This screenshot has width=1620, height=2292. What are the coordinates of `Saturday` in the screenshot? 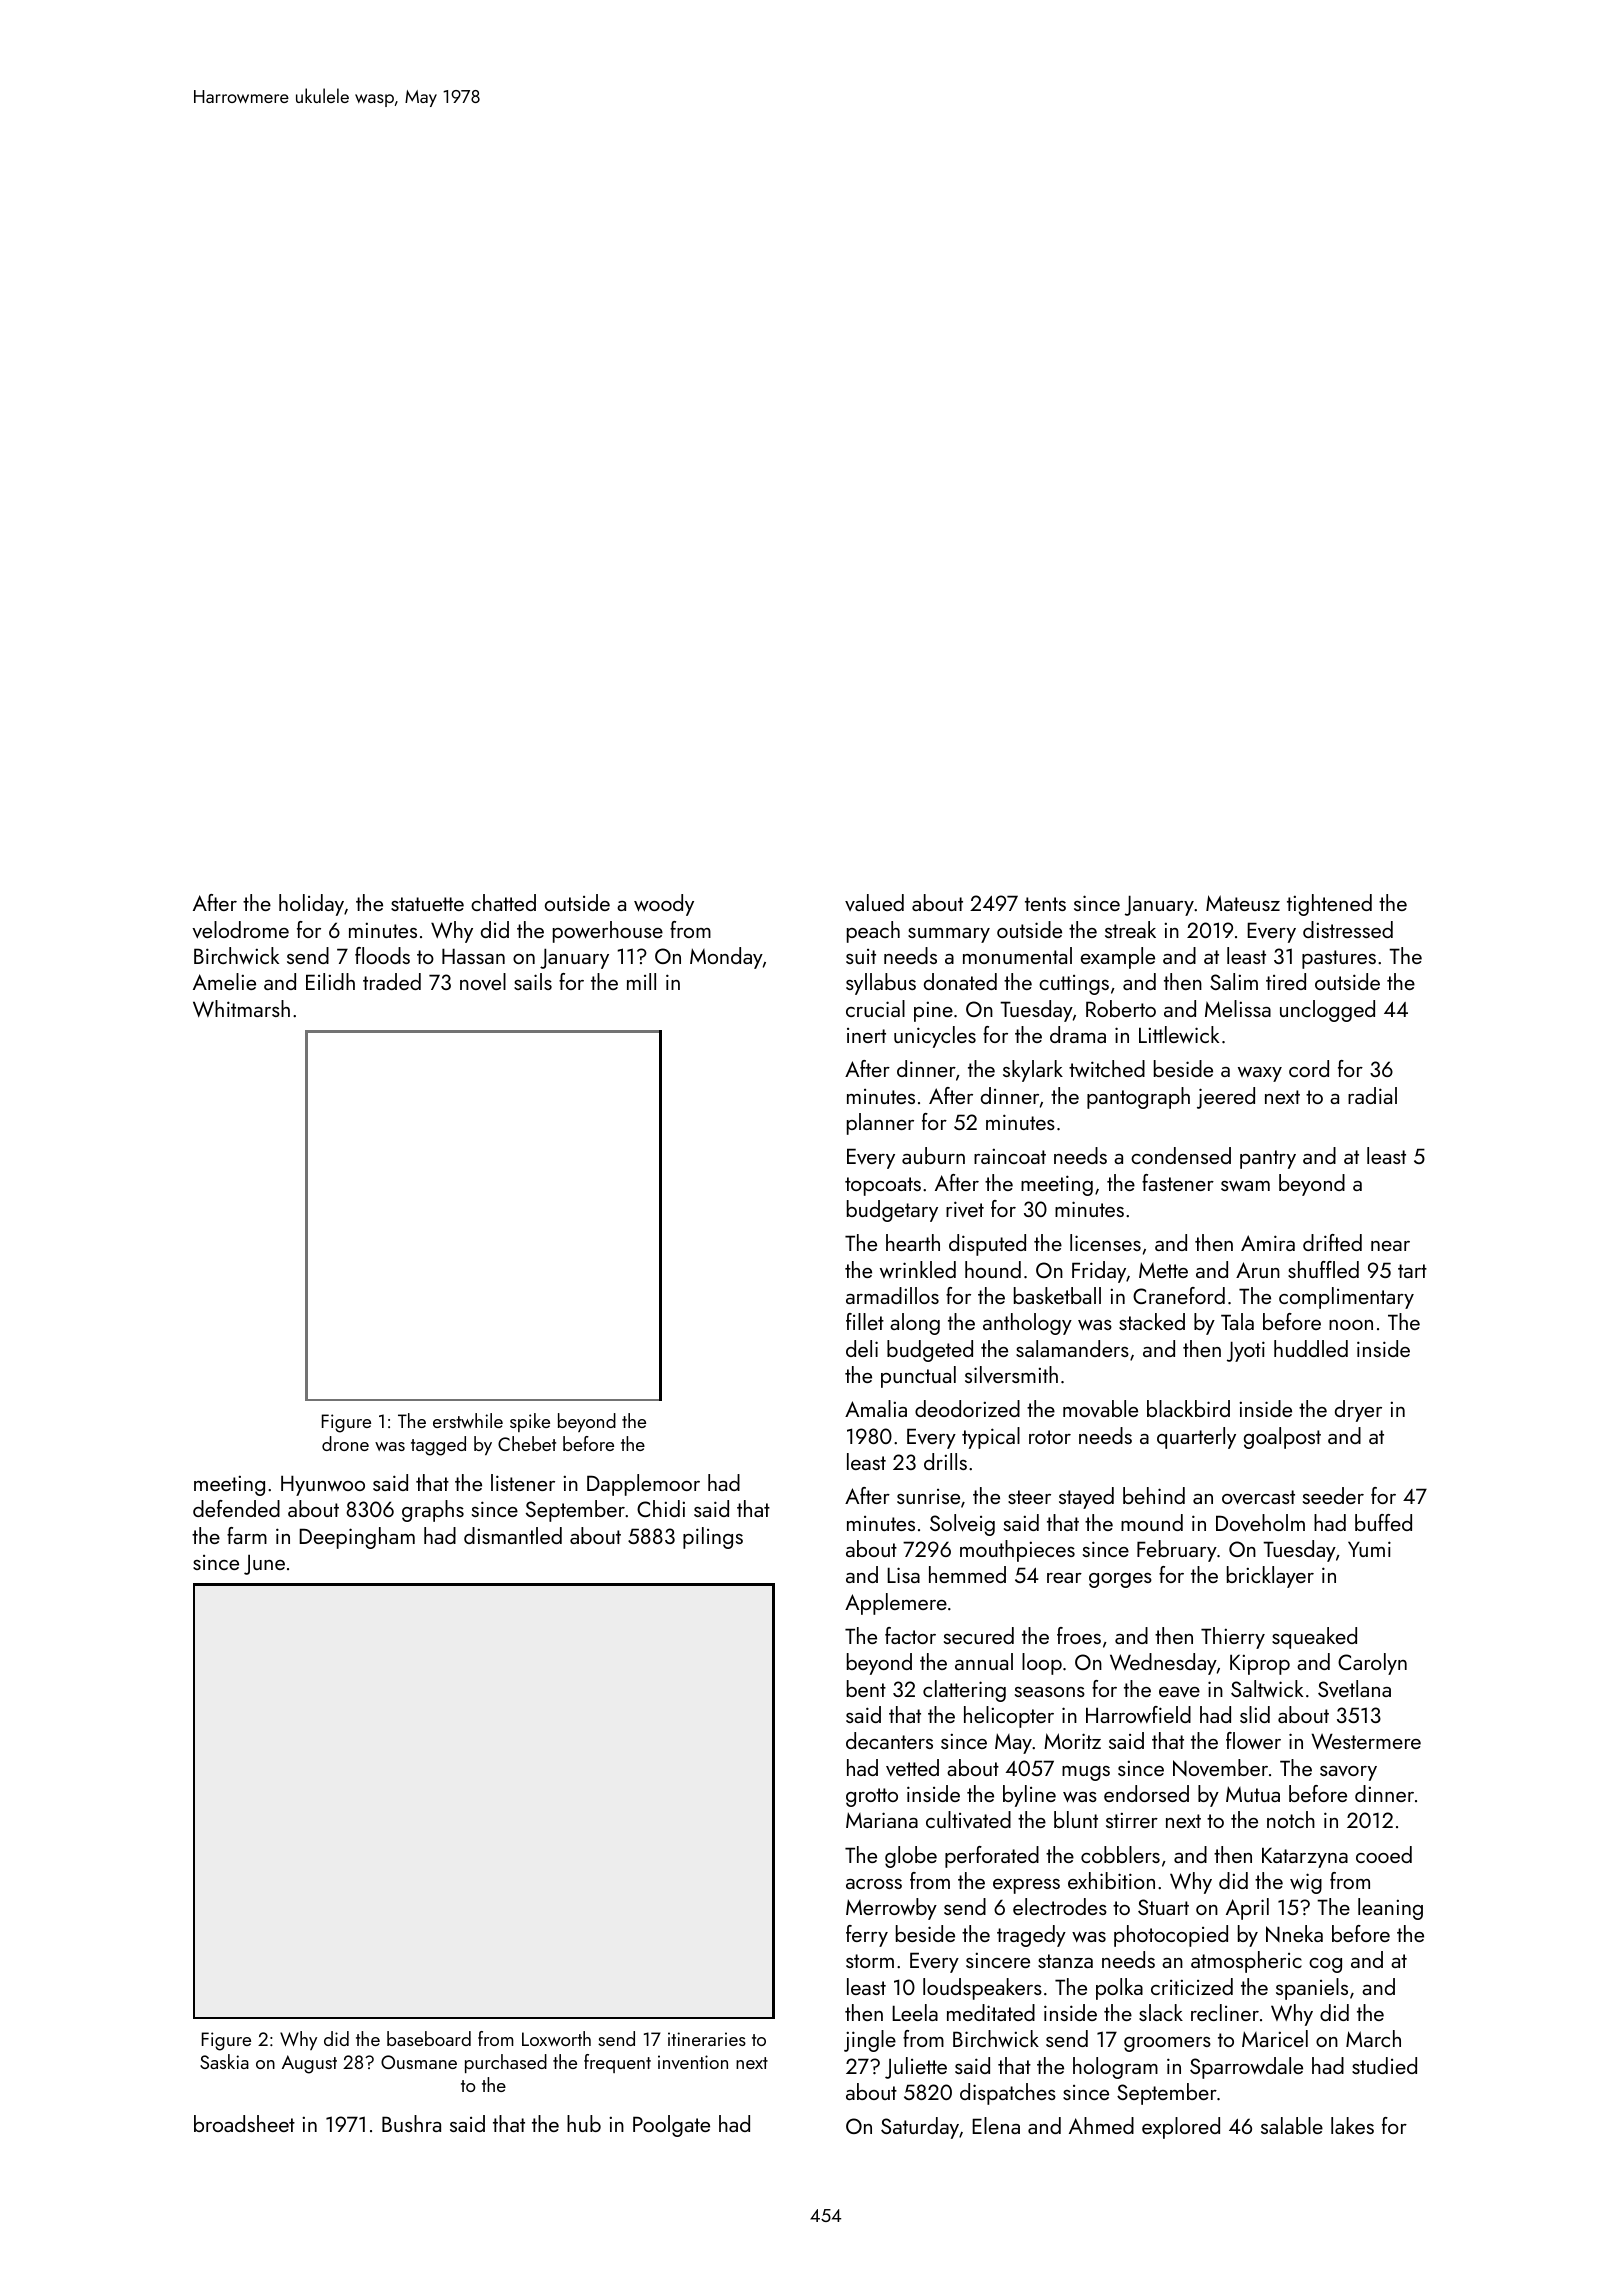 It's located at (920, 2128).
